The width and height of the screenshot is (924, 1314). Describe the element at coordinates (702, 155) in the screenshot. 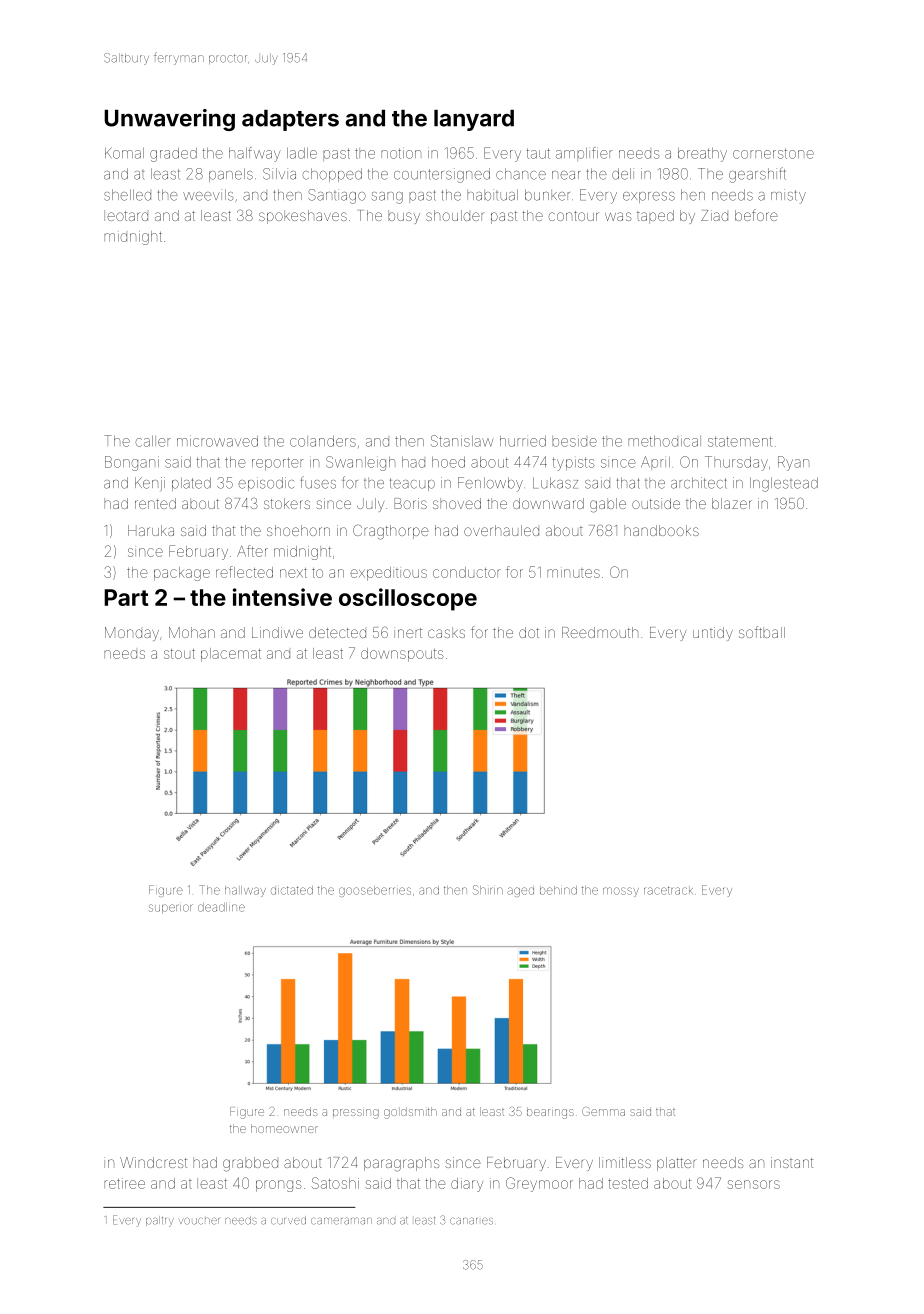

I see `breathy` at that location.
